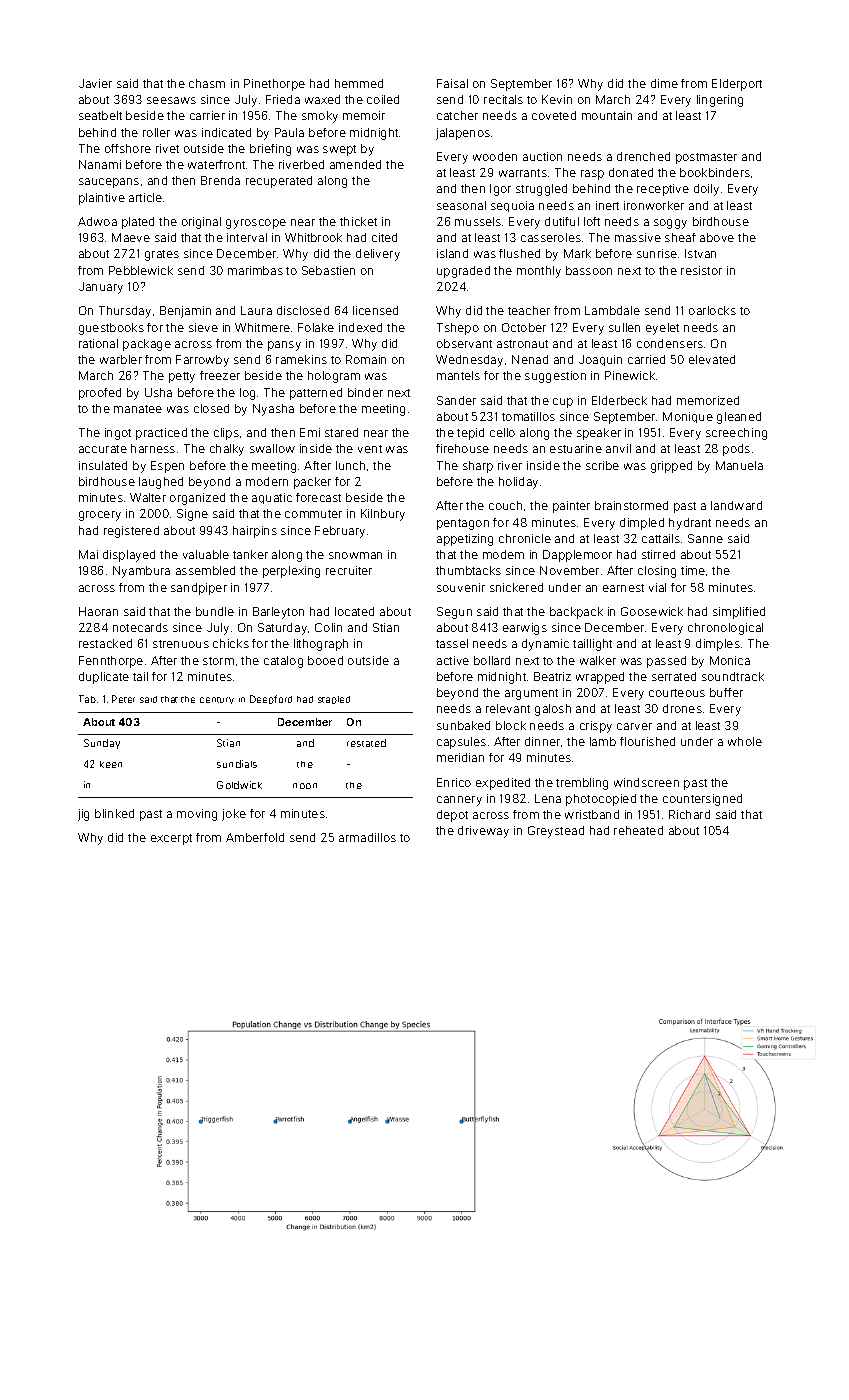 The image size is (849, 1400). I want to click on chasm, so click(207, 83).
